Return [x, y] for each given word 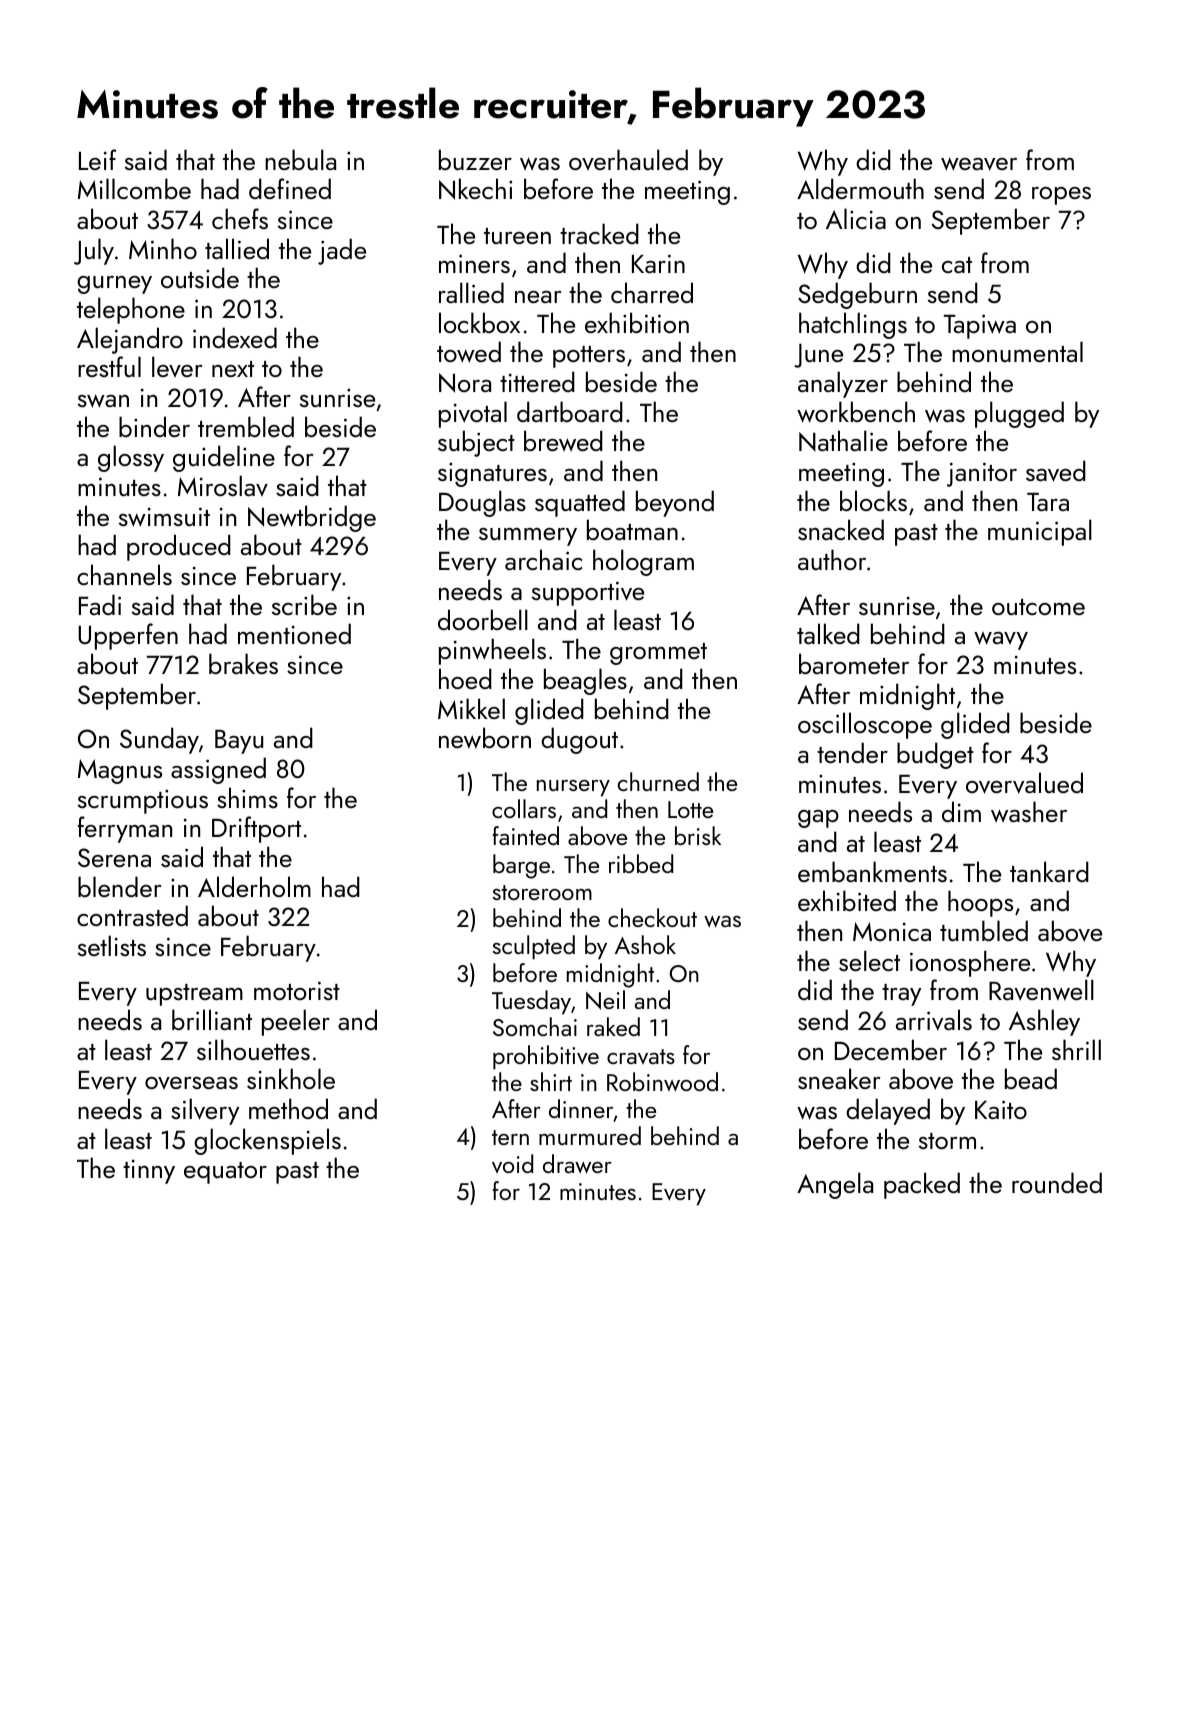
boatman [632, 529]
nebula [300, 159]
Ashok [645, 944]
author [832, 559]
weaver [979, 164]
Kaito [1001, 1109]
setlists [112, 945]
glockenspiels [267, 1141]
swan [103, 401]
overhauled [628, 159]
